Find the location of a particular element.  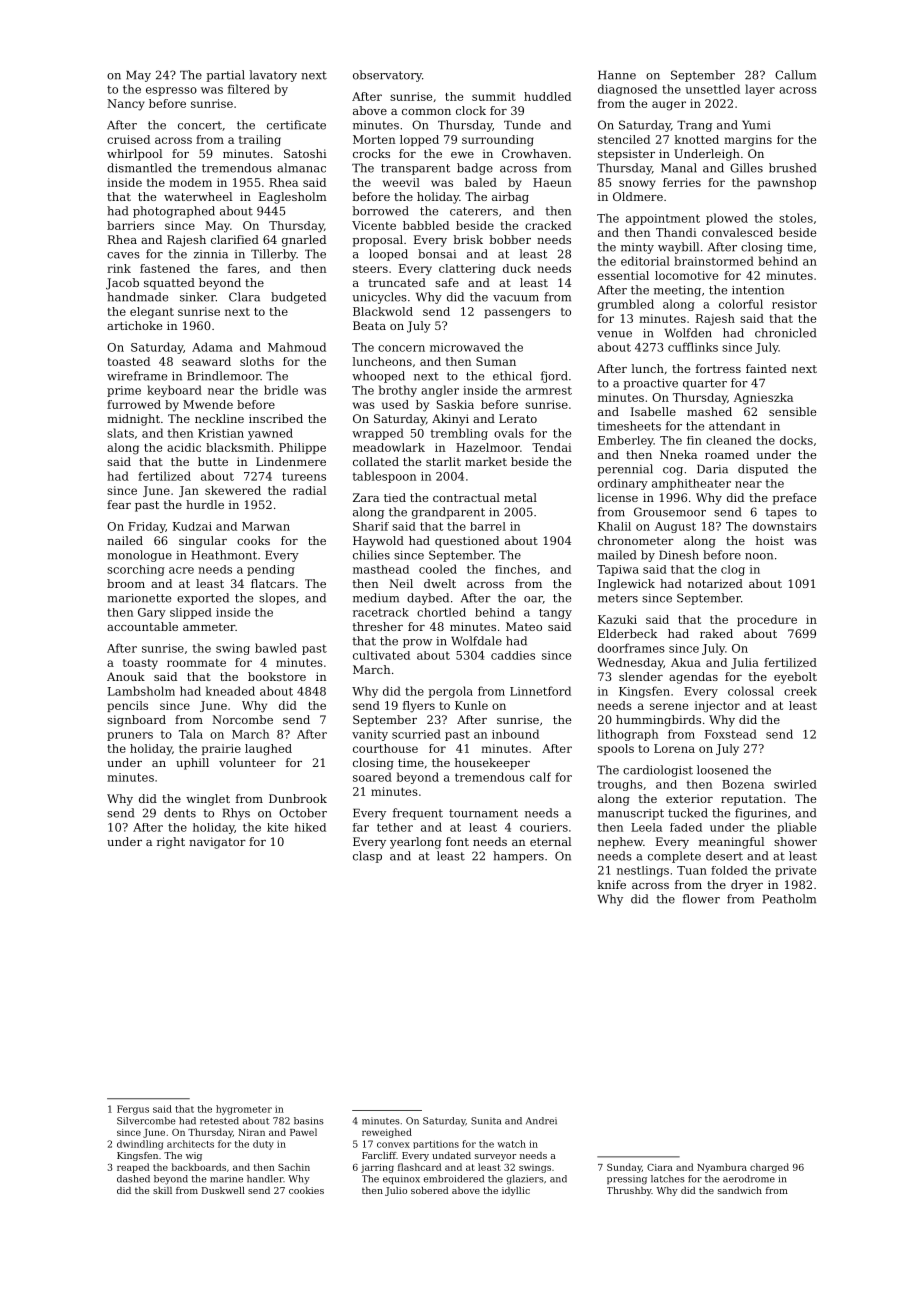

Peatholm is located at coordinates (789, 899).
